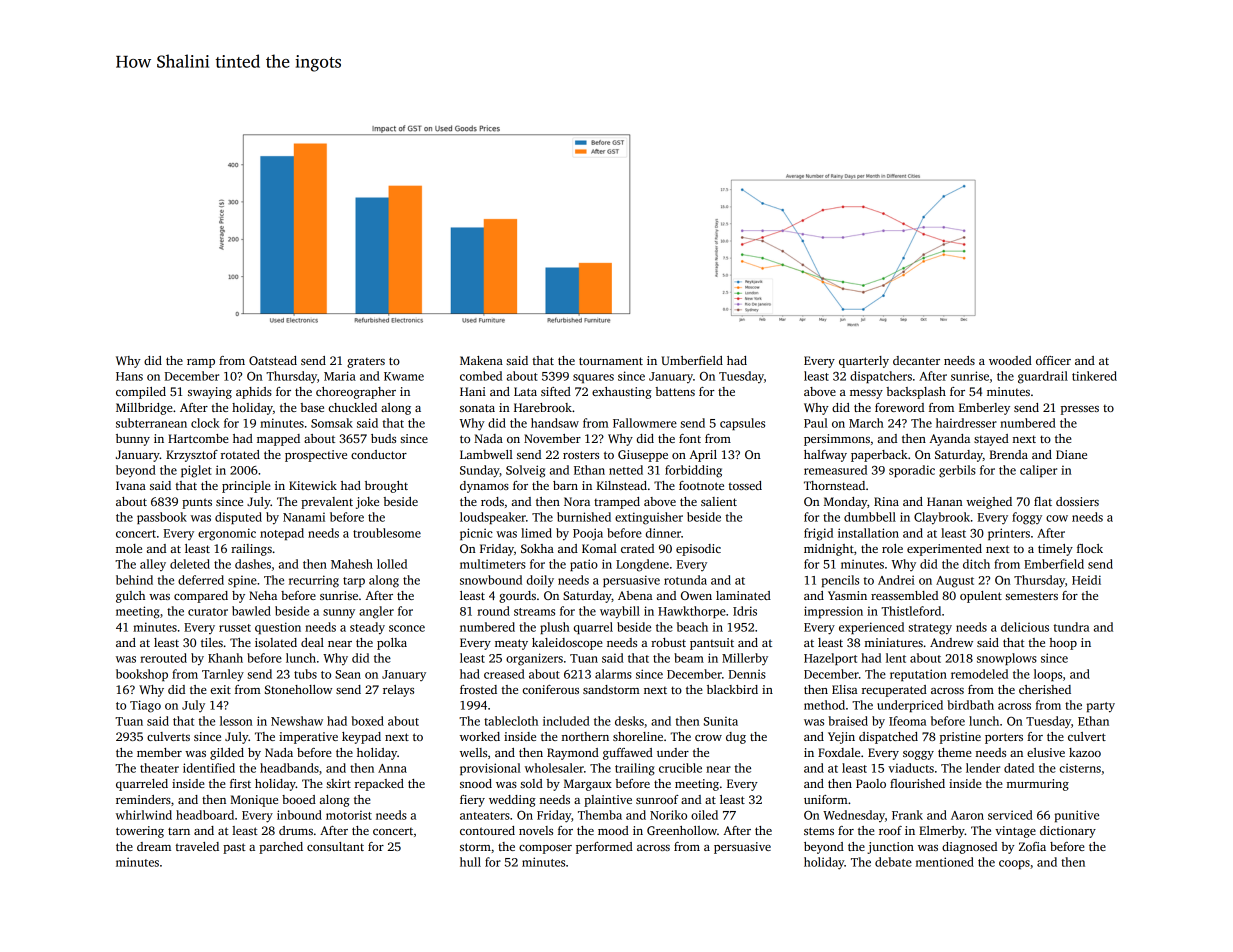 This screenshot has width=1233, height=952. Describe the element at coordinates (604, 848) in the screenshot. I see `performed` at that location.
